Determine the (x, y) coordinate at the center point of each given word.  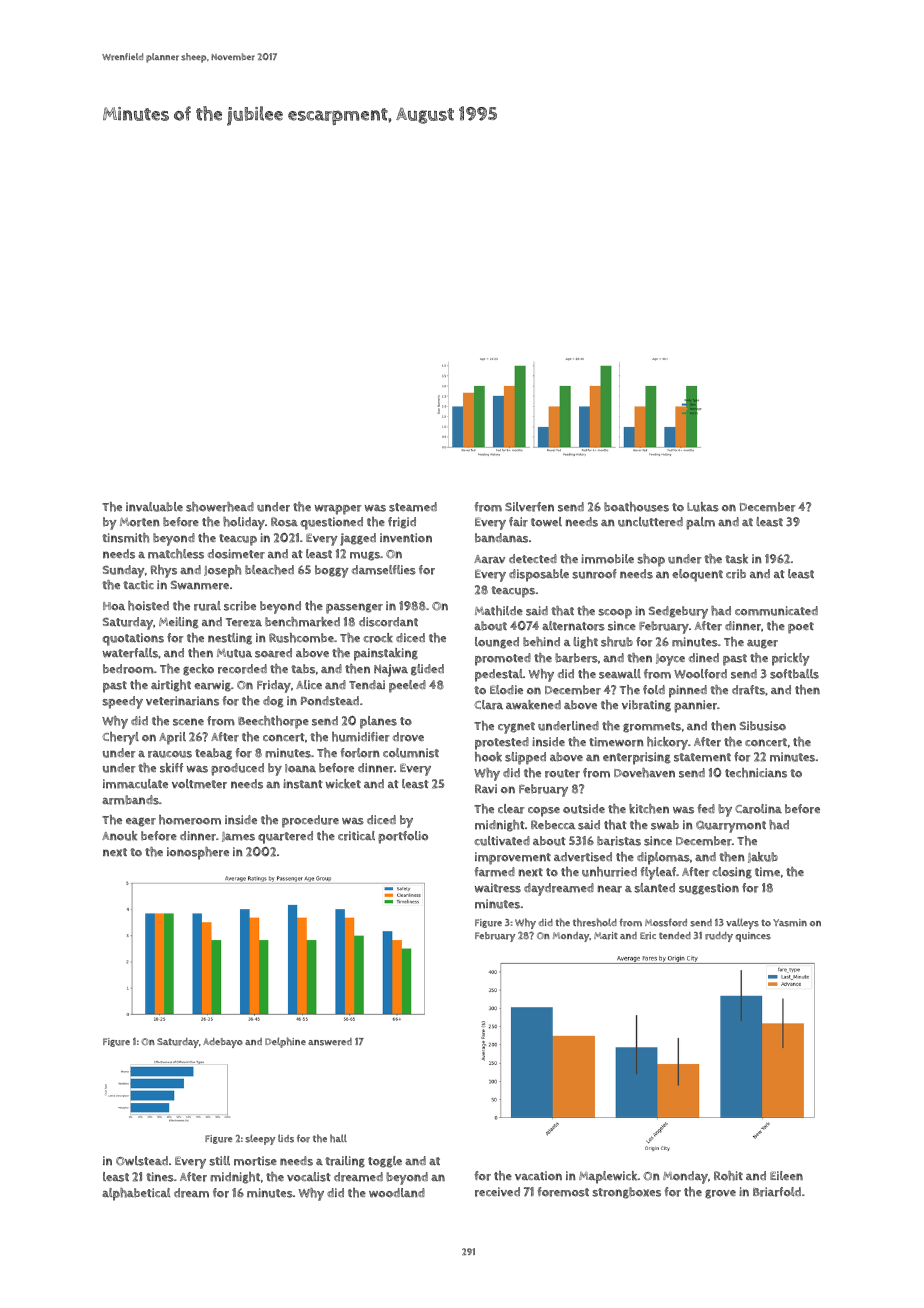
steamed (413, 507)
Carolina (758, 809)
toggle (385, 1162)
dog (273, 702)
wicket (343, 784)
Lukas (703, 507)
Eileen (786, 1176)
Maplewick (608, 1177)
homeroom (190, 820)
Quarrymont (731, 827)
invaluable (154, 507)
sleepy (260, 1139)
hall (338, 1138)
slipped (525, 758)
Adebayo (223, 1043)
